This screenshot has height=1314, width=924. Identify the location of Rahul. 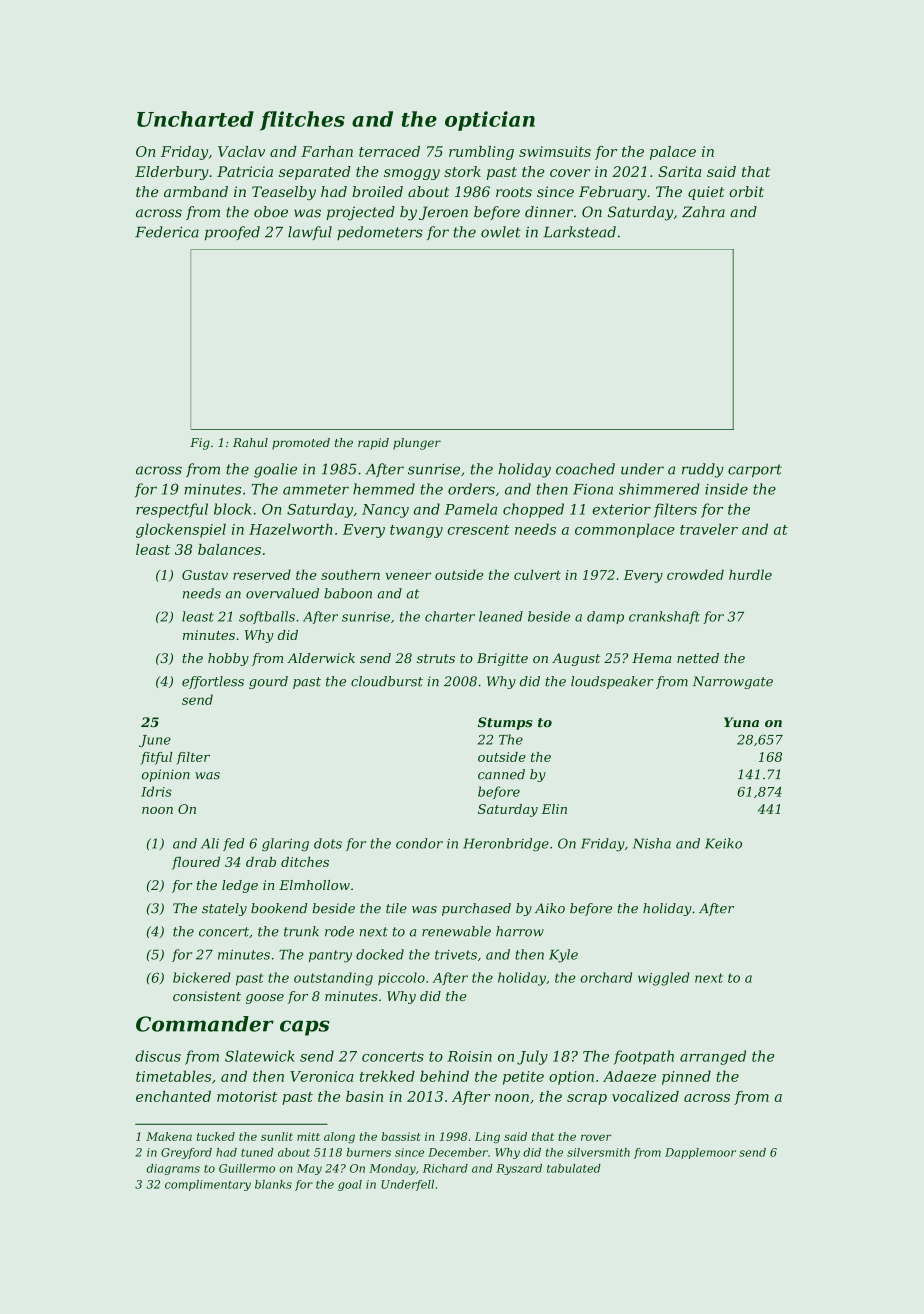
(250, 442).
